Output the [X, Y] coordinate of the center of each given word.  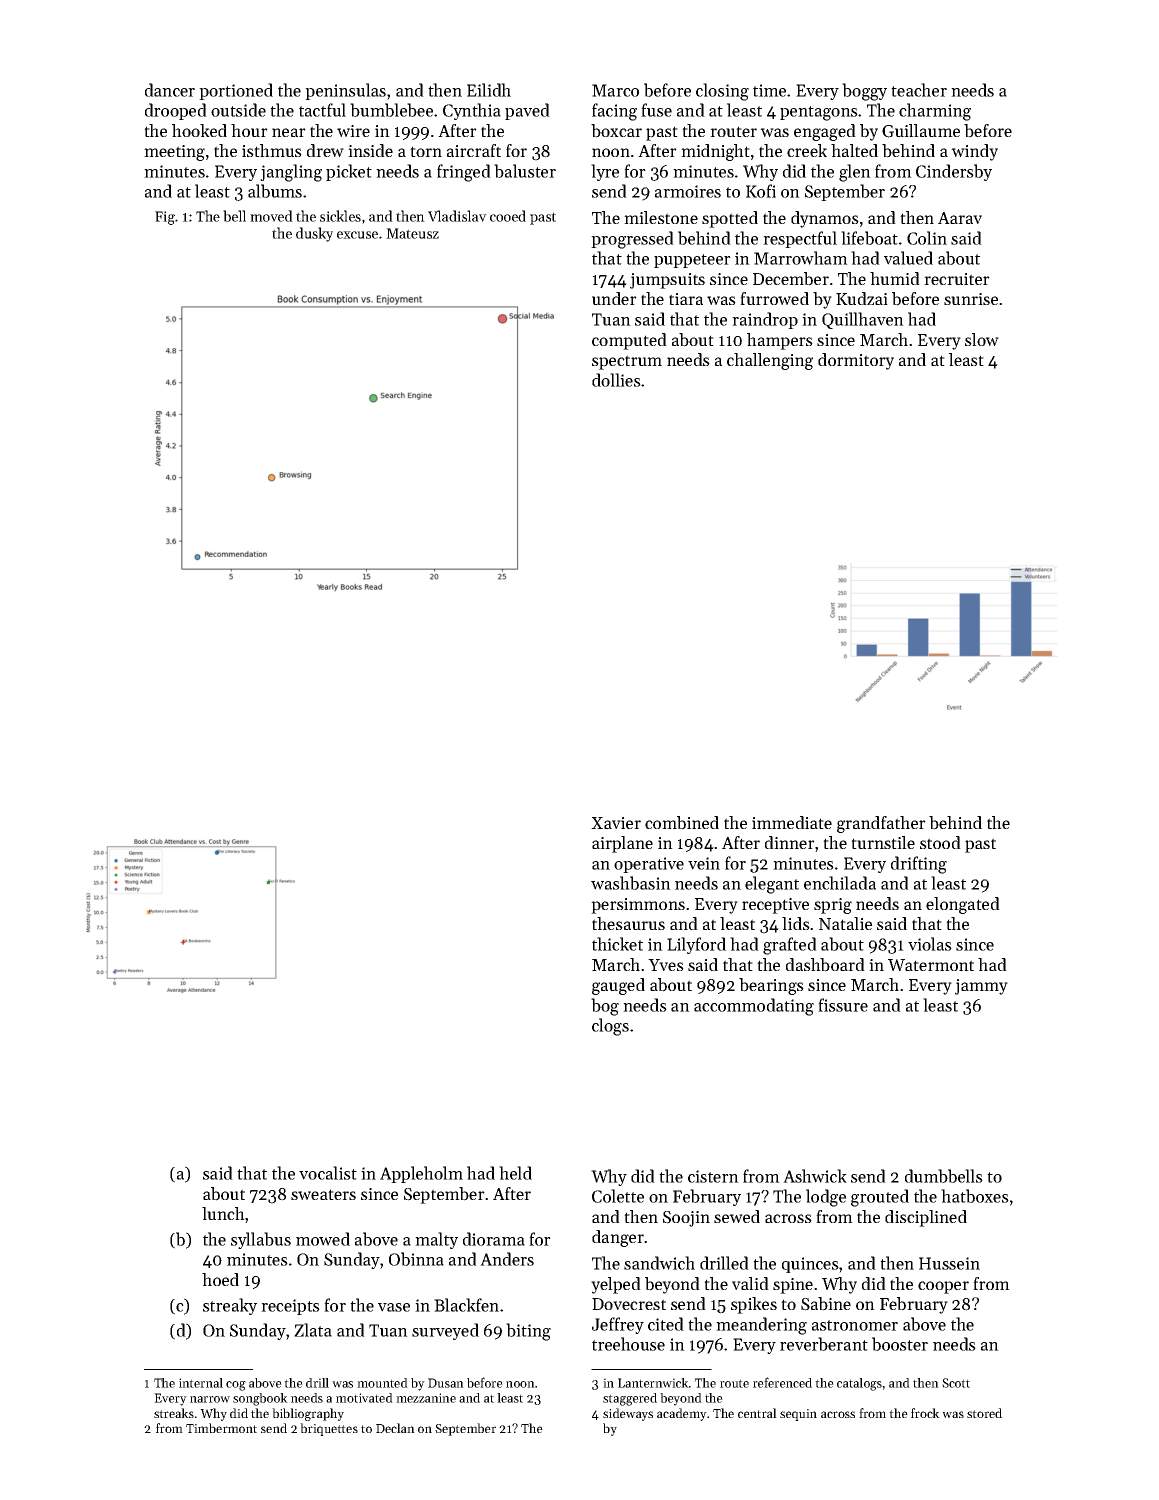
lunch [223, 1213]
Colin [927, 238]
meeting [174, 153]
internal [201, 1383]
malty [436, 1240]
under [614, 298]
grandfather [881, 824]
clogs [610, 1027]
